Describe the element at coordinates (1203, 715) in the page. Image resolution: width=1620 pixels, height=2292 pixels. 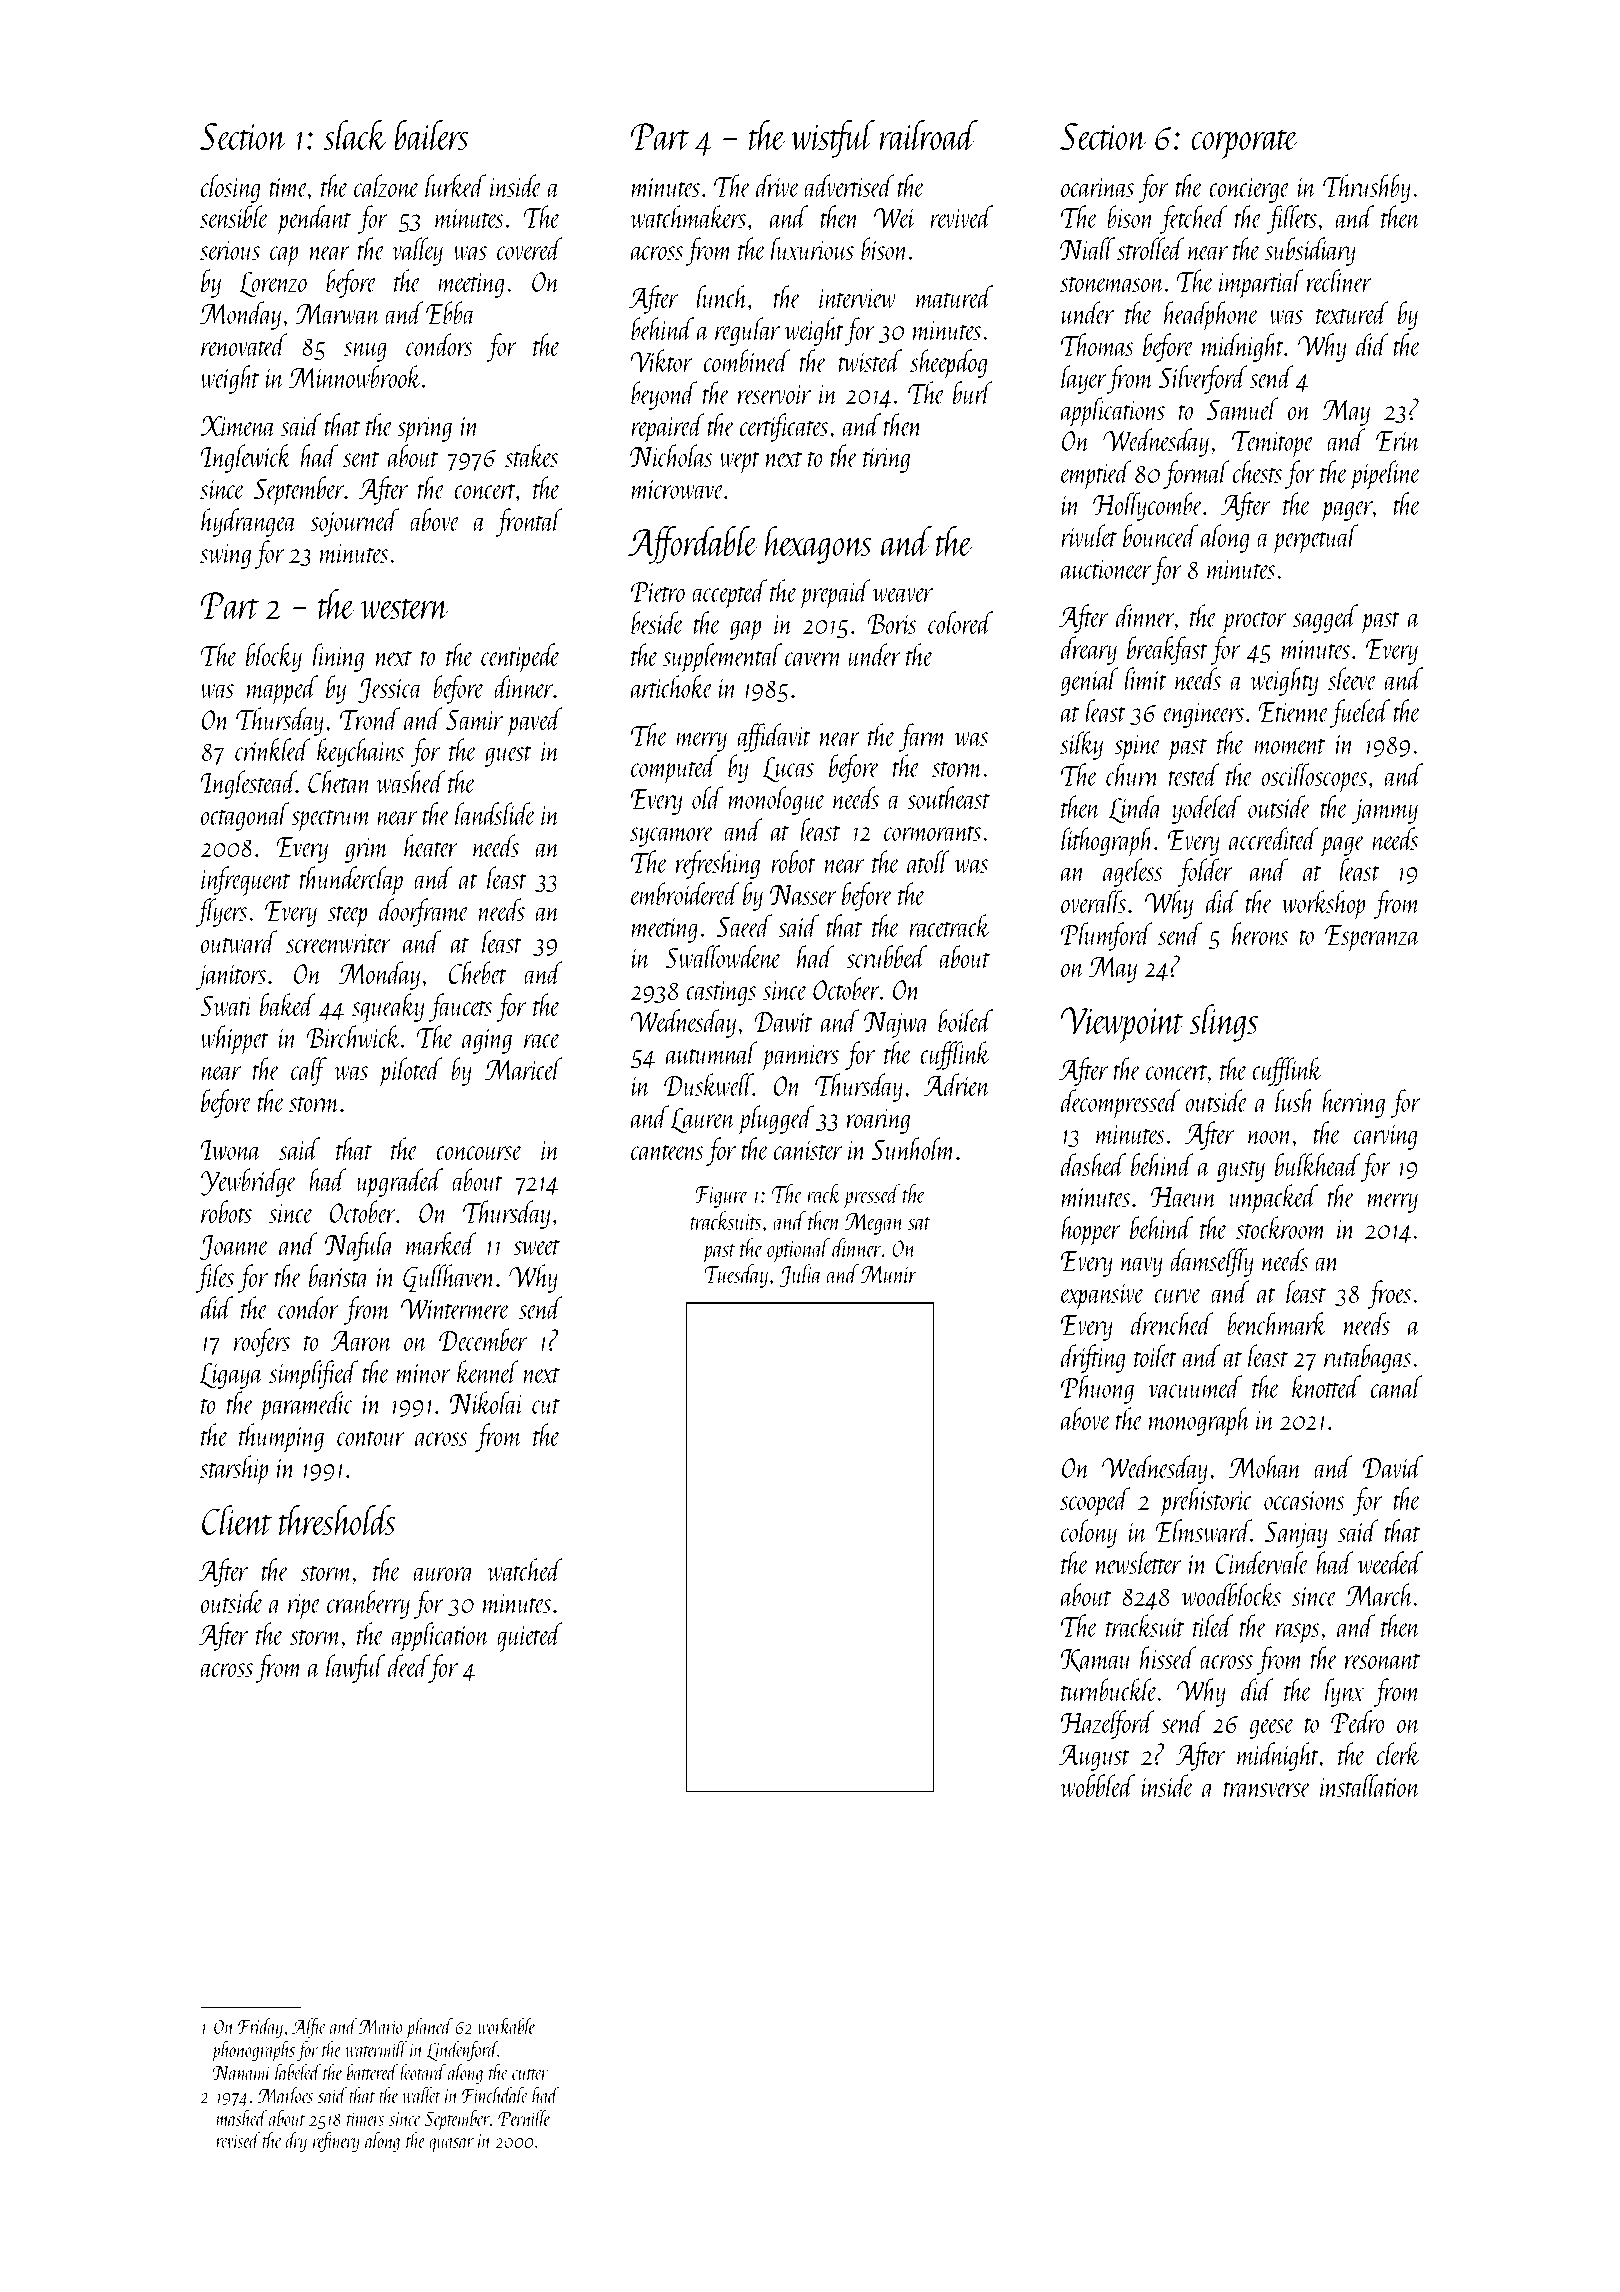
I see `engineers` at that location.
